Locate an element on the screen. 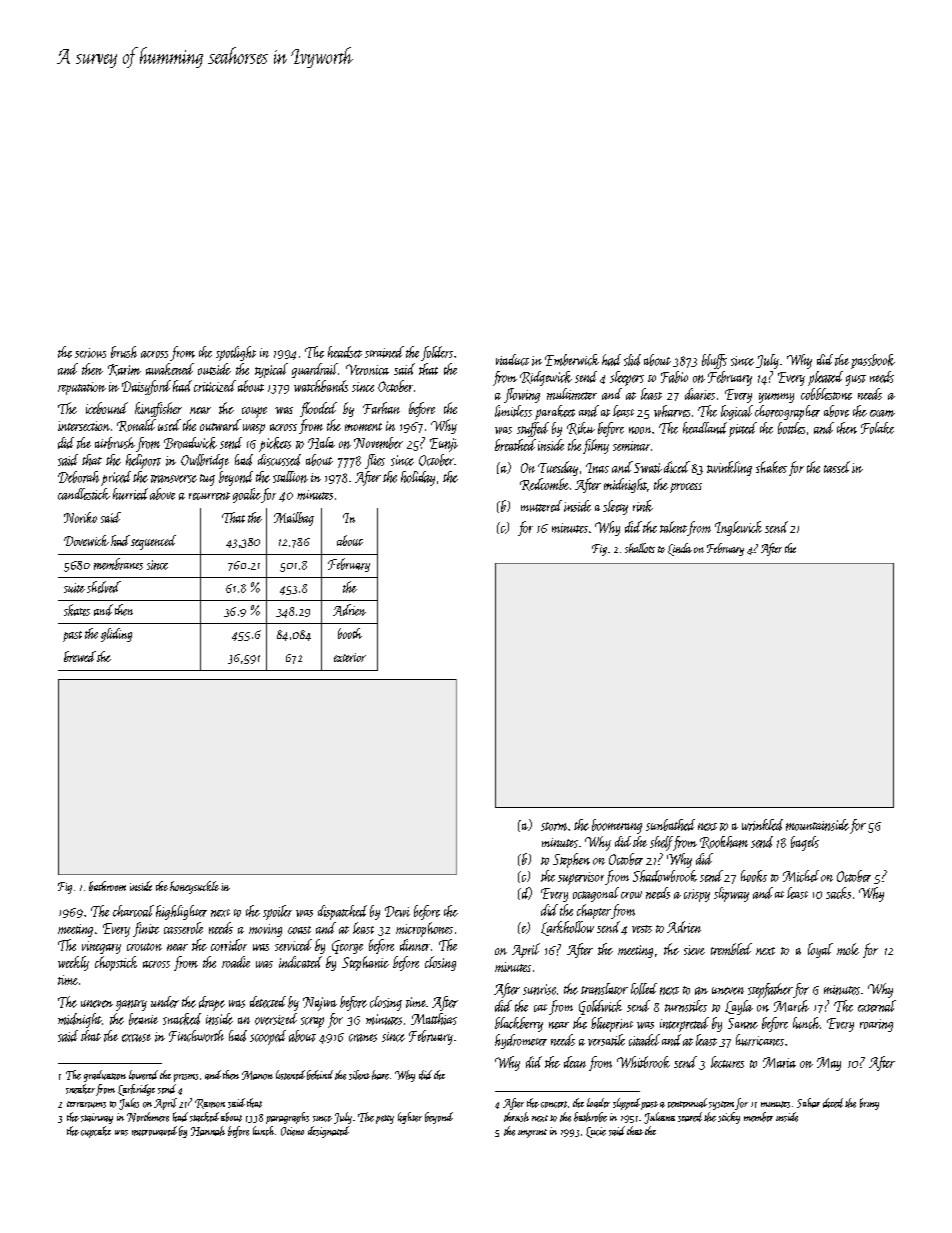 The image size is (952, 1233). versatile is located at coordinates (606, 1040).
